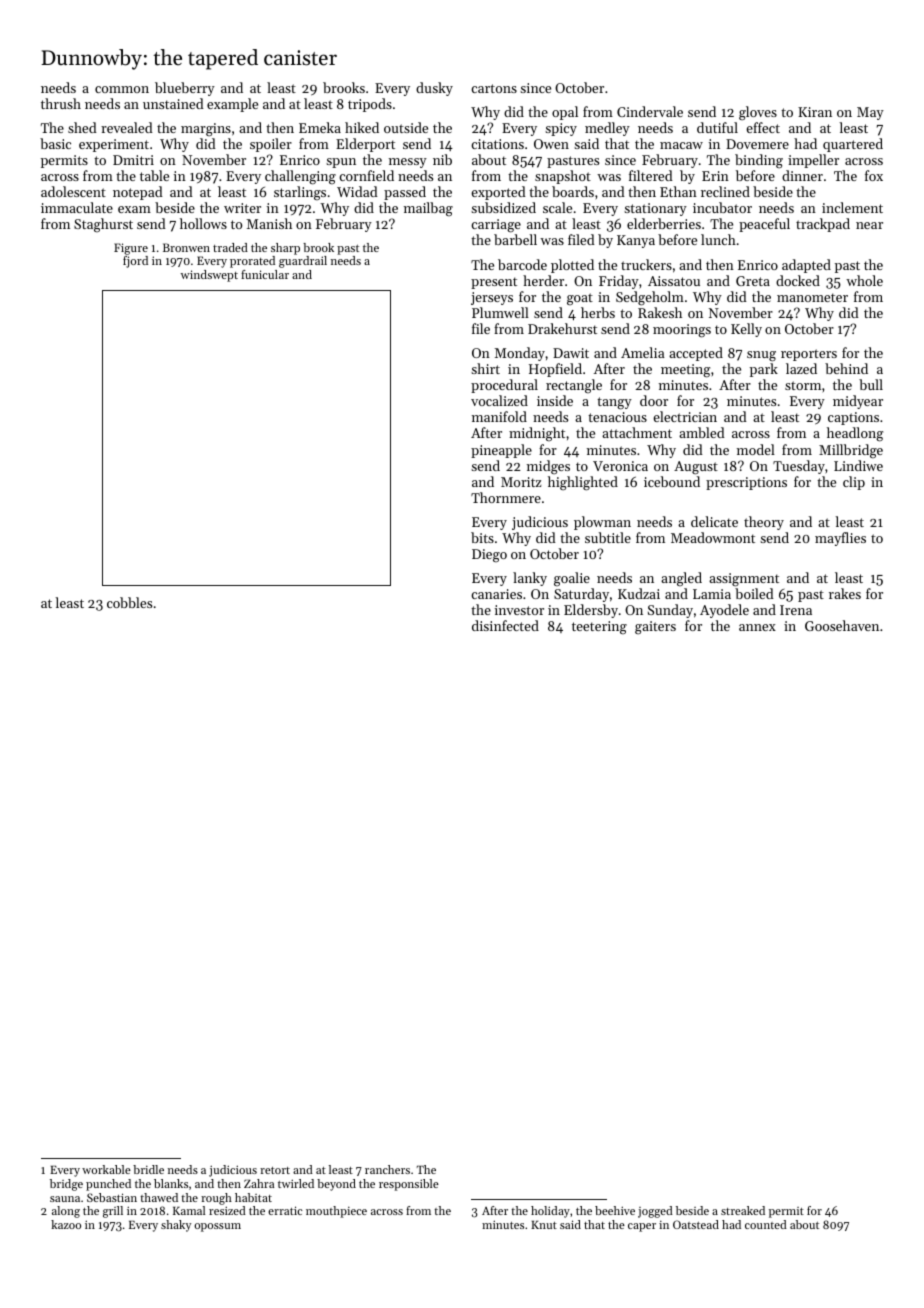 The width and height of the image is (924, 1308). I want to click on gaiters, so click(655, 627).
